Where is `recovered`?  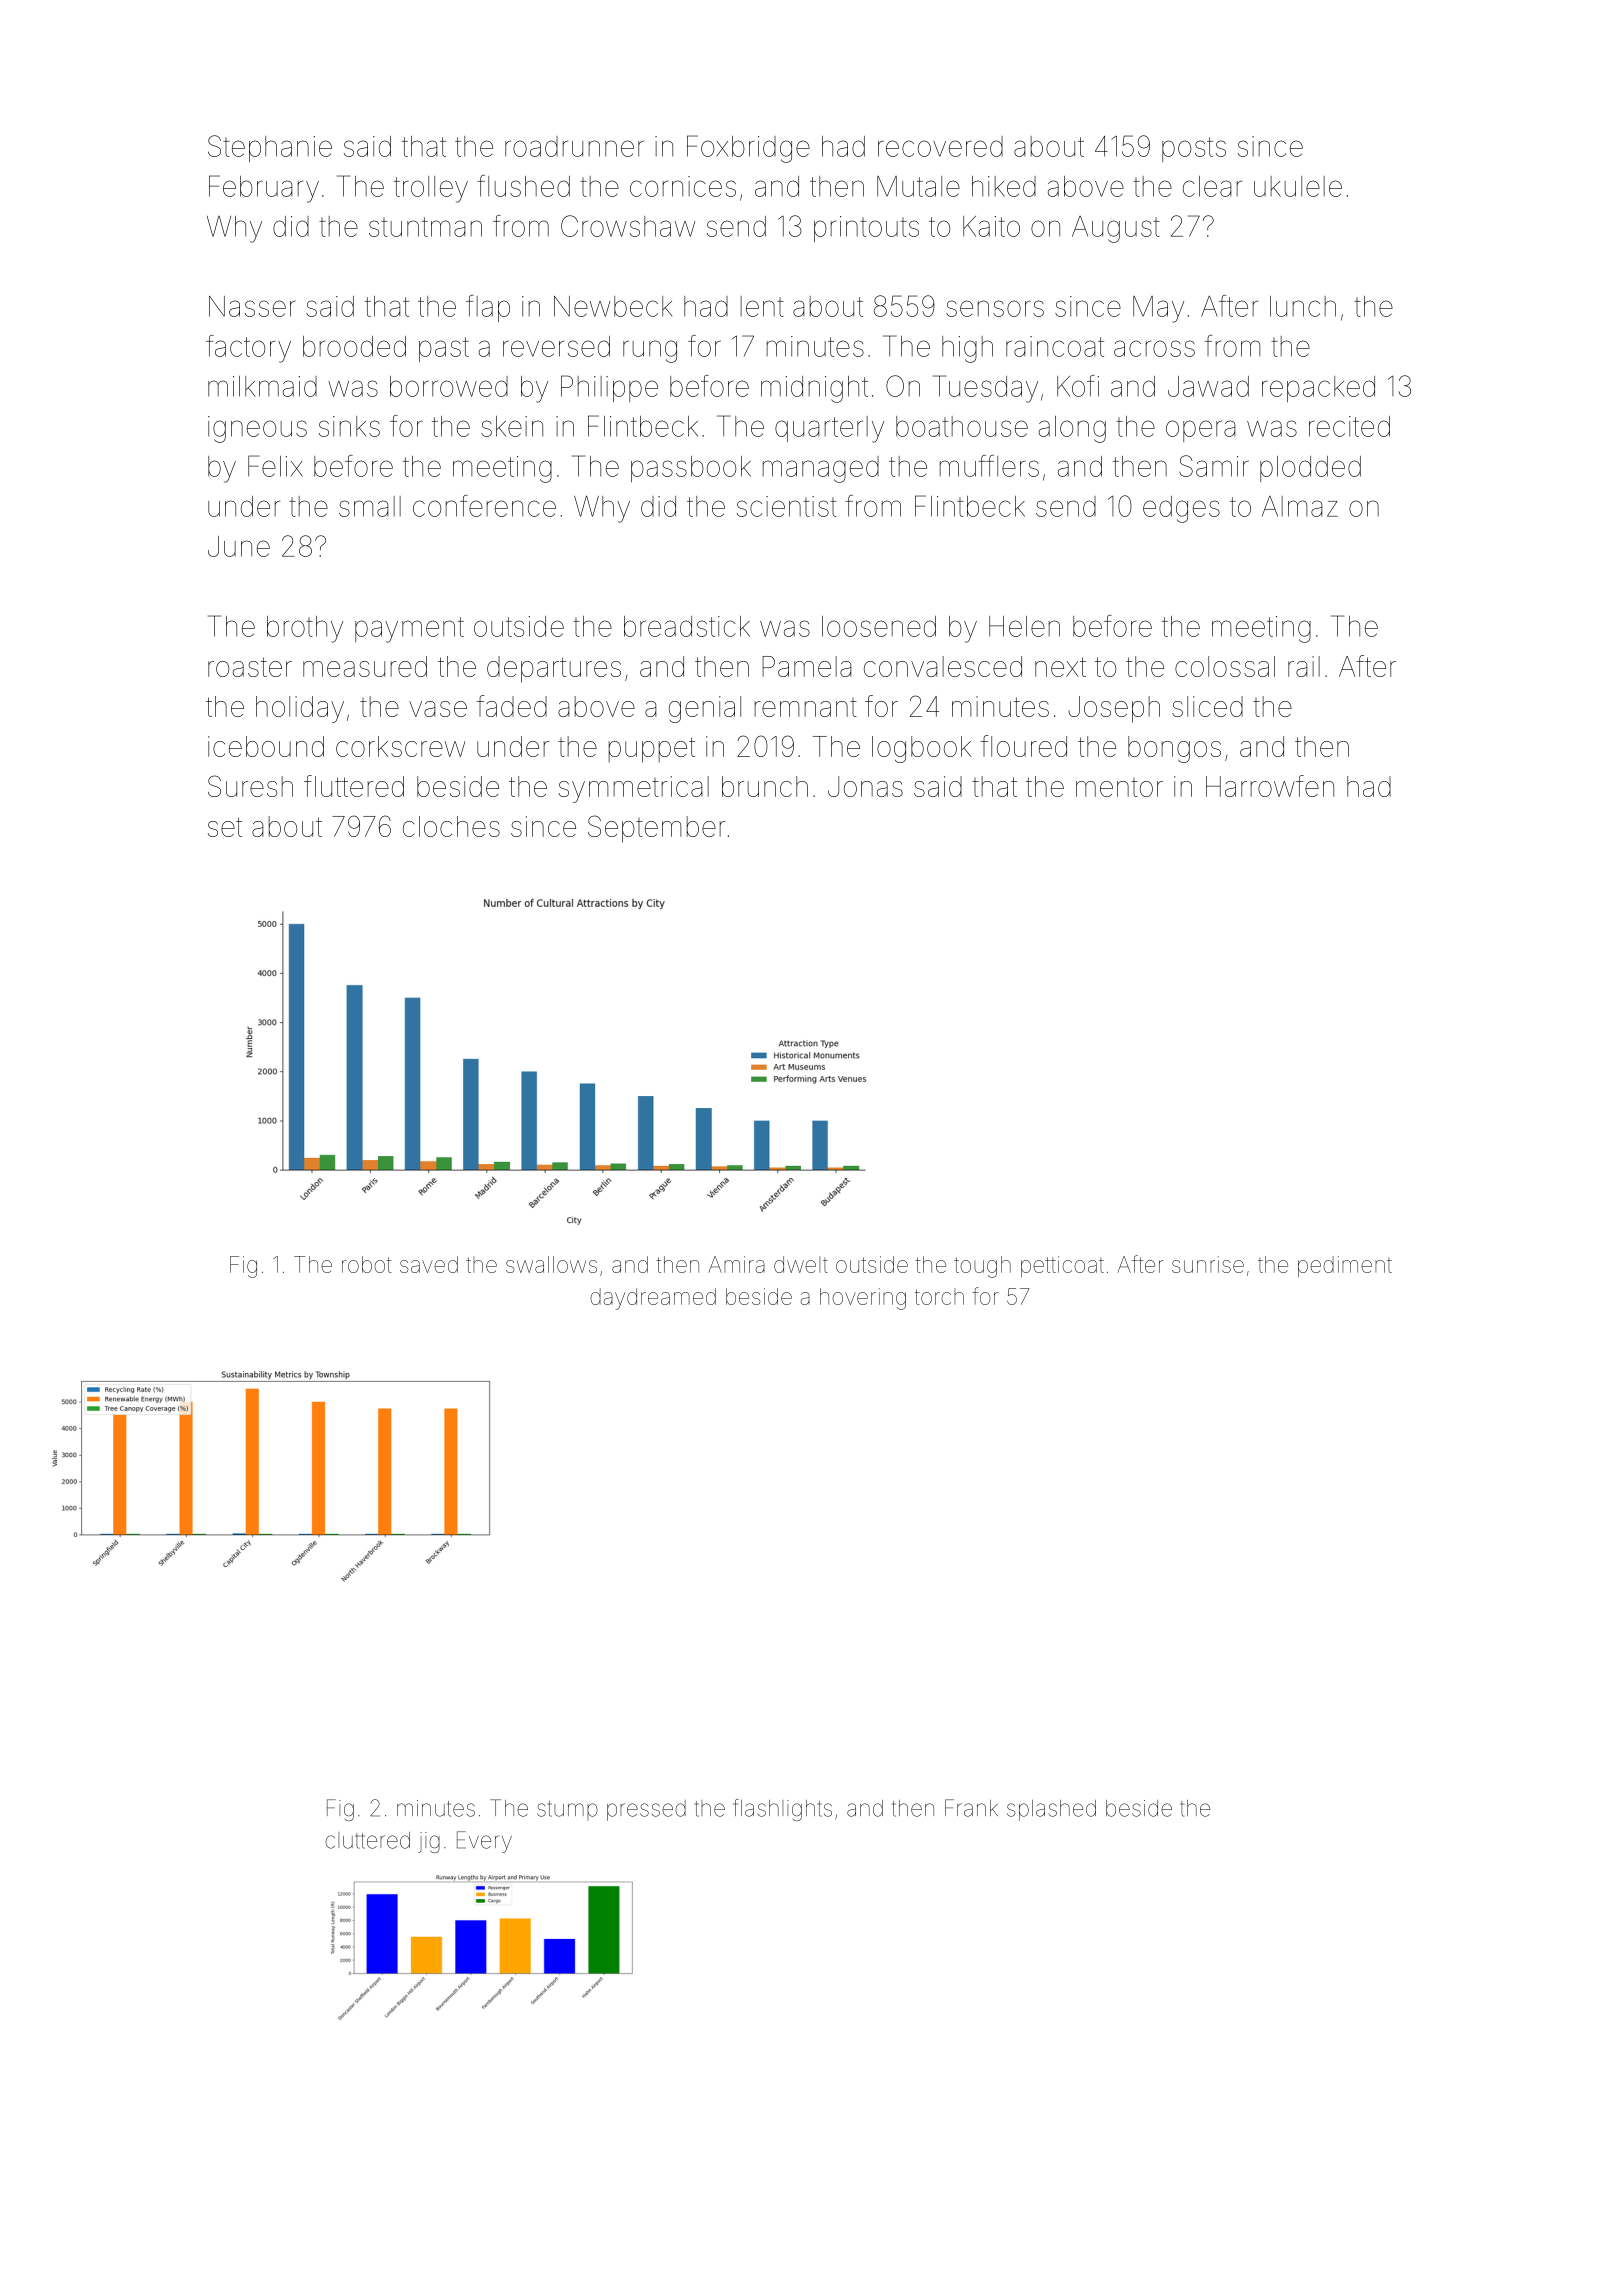
recovered is located at coordinates (940, 146).
